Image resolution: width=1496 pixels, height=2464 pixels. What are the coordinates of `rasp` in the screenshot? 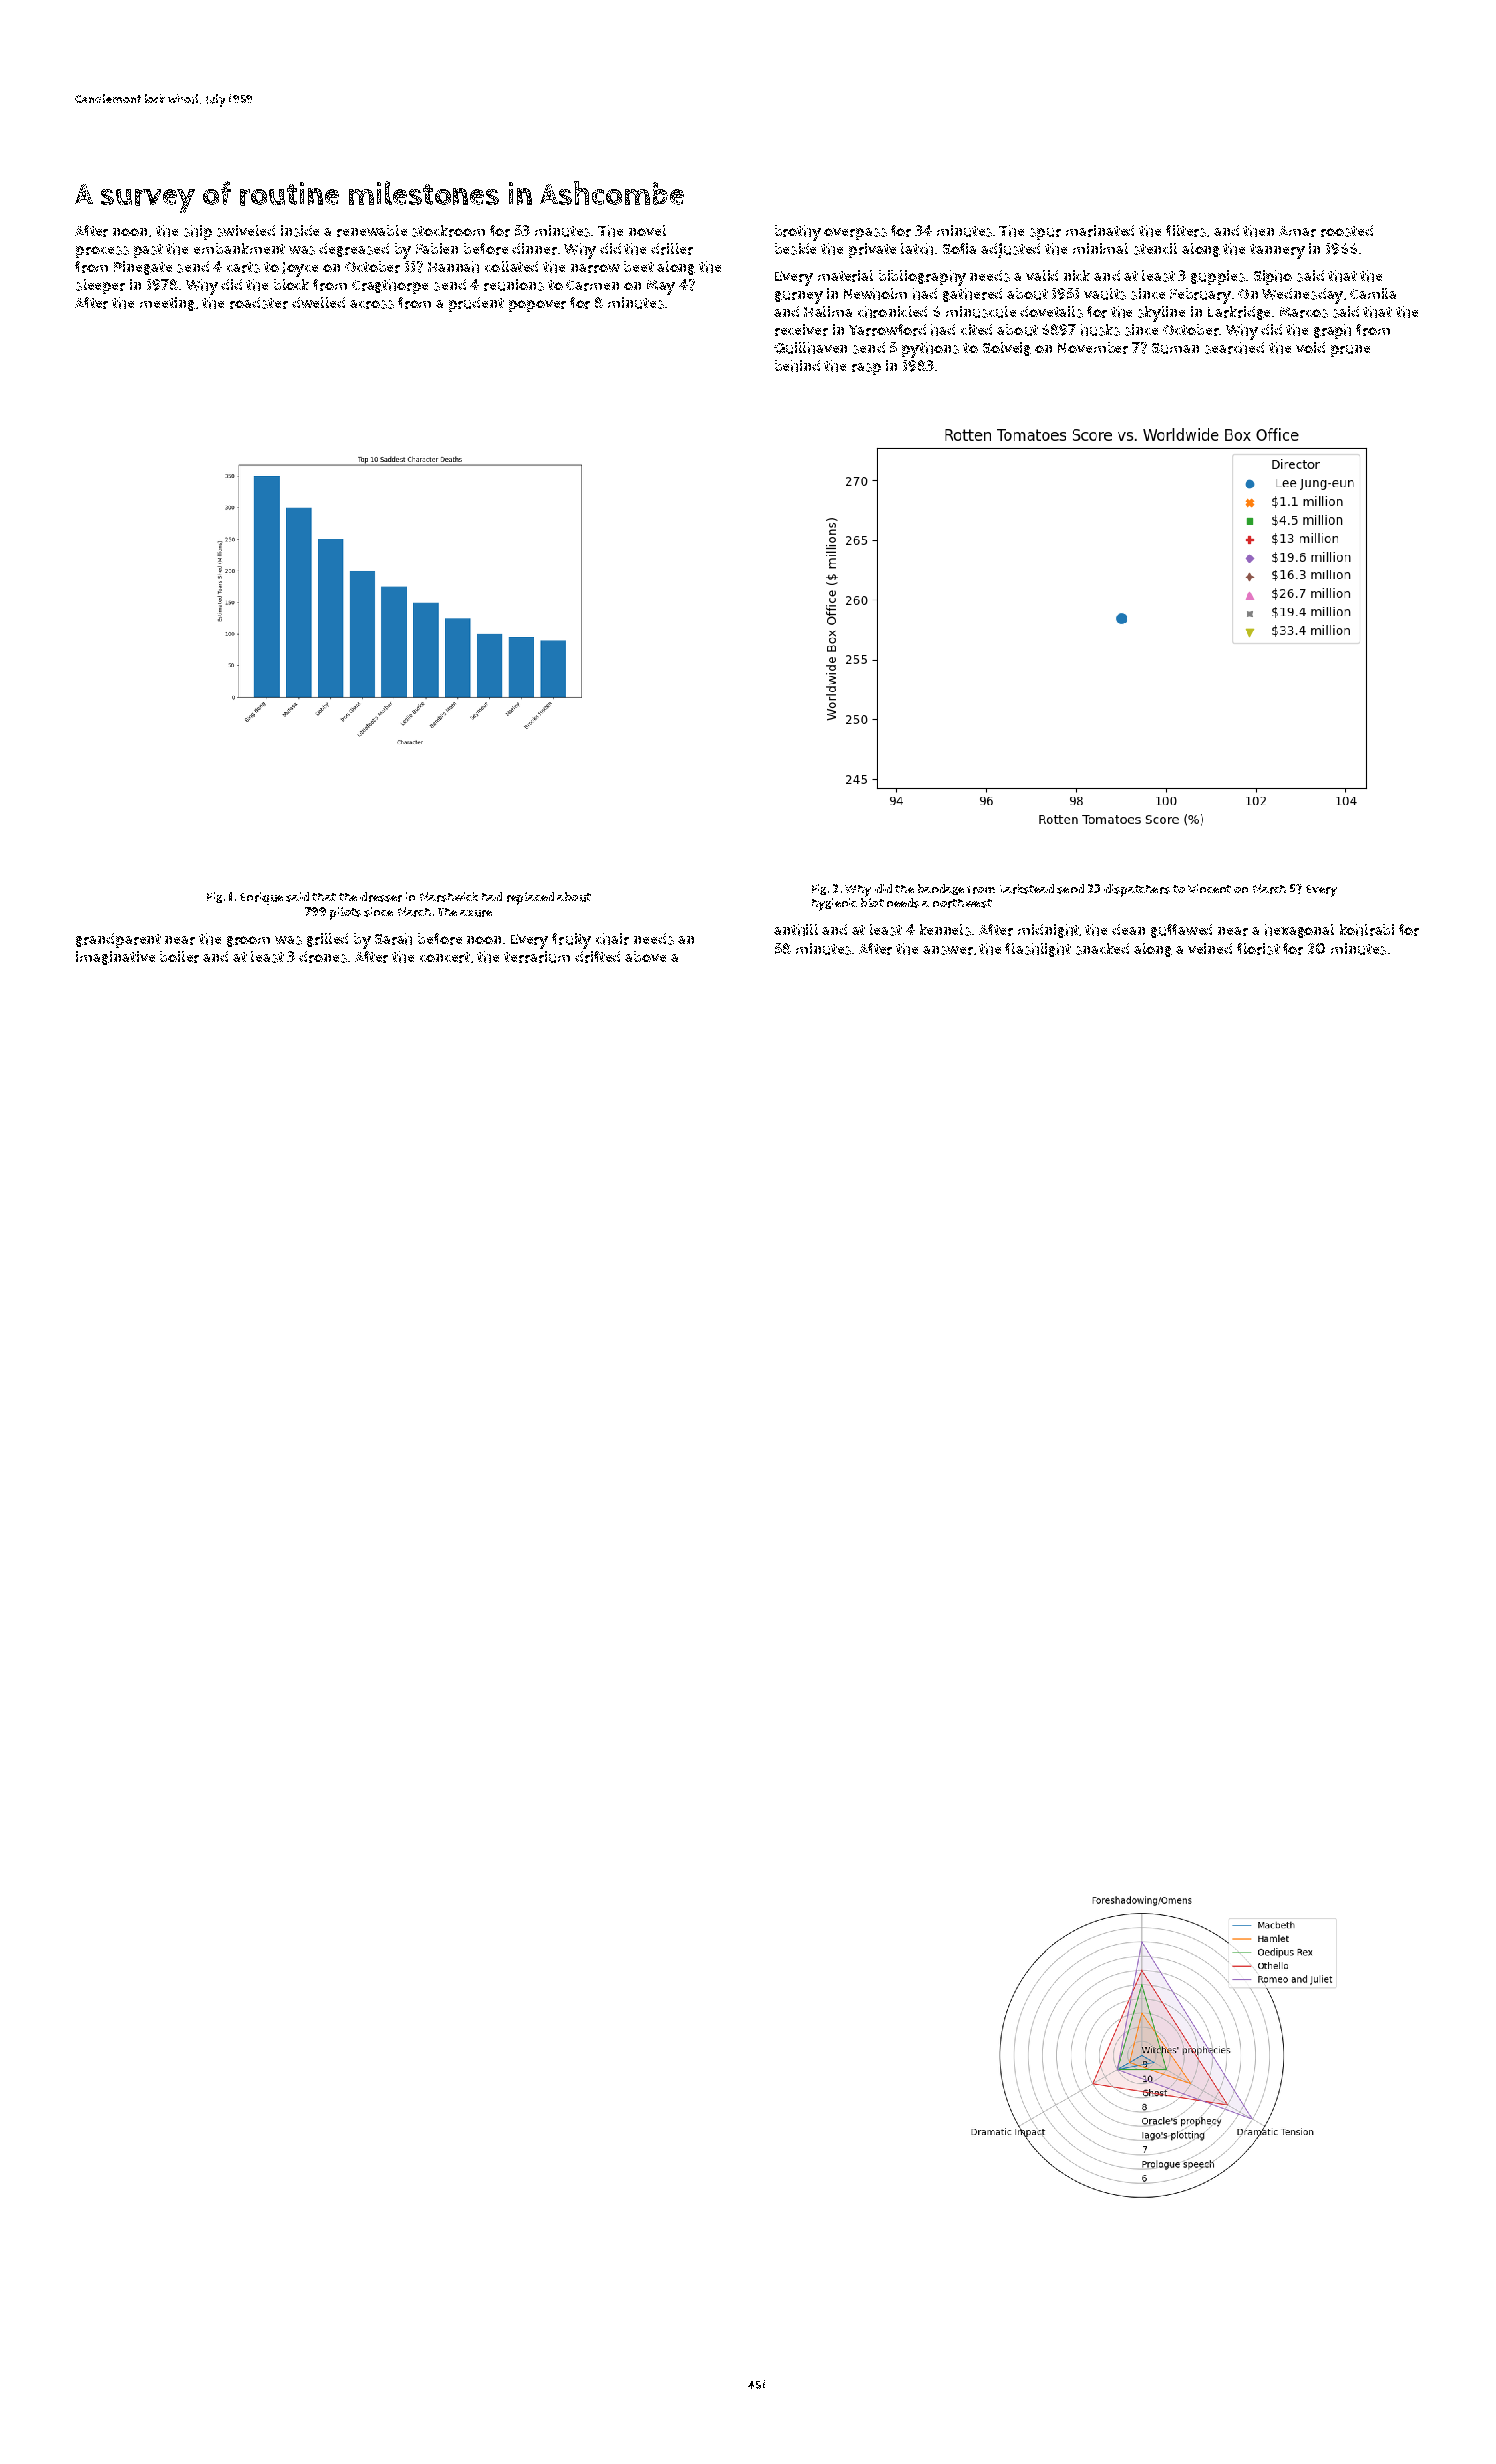 It's located at (866, 369).
